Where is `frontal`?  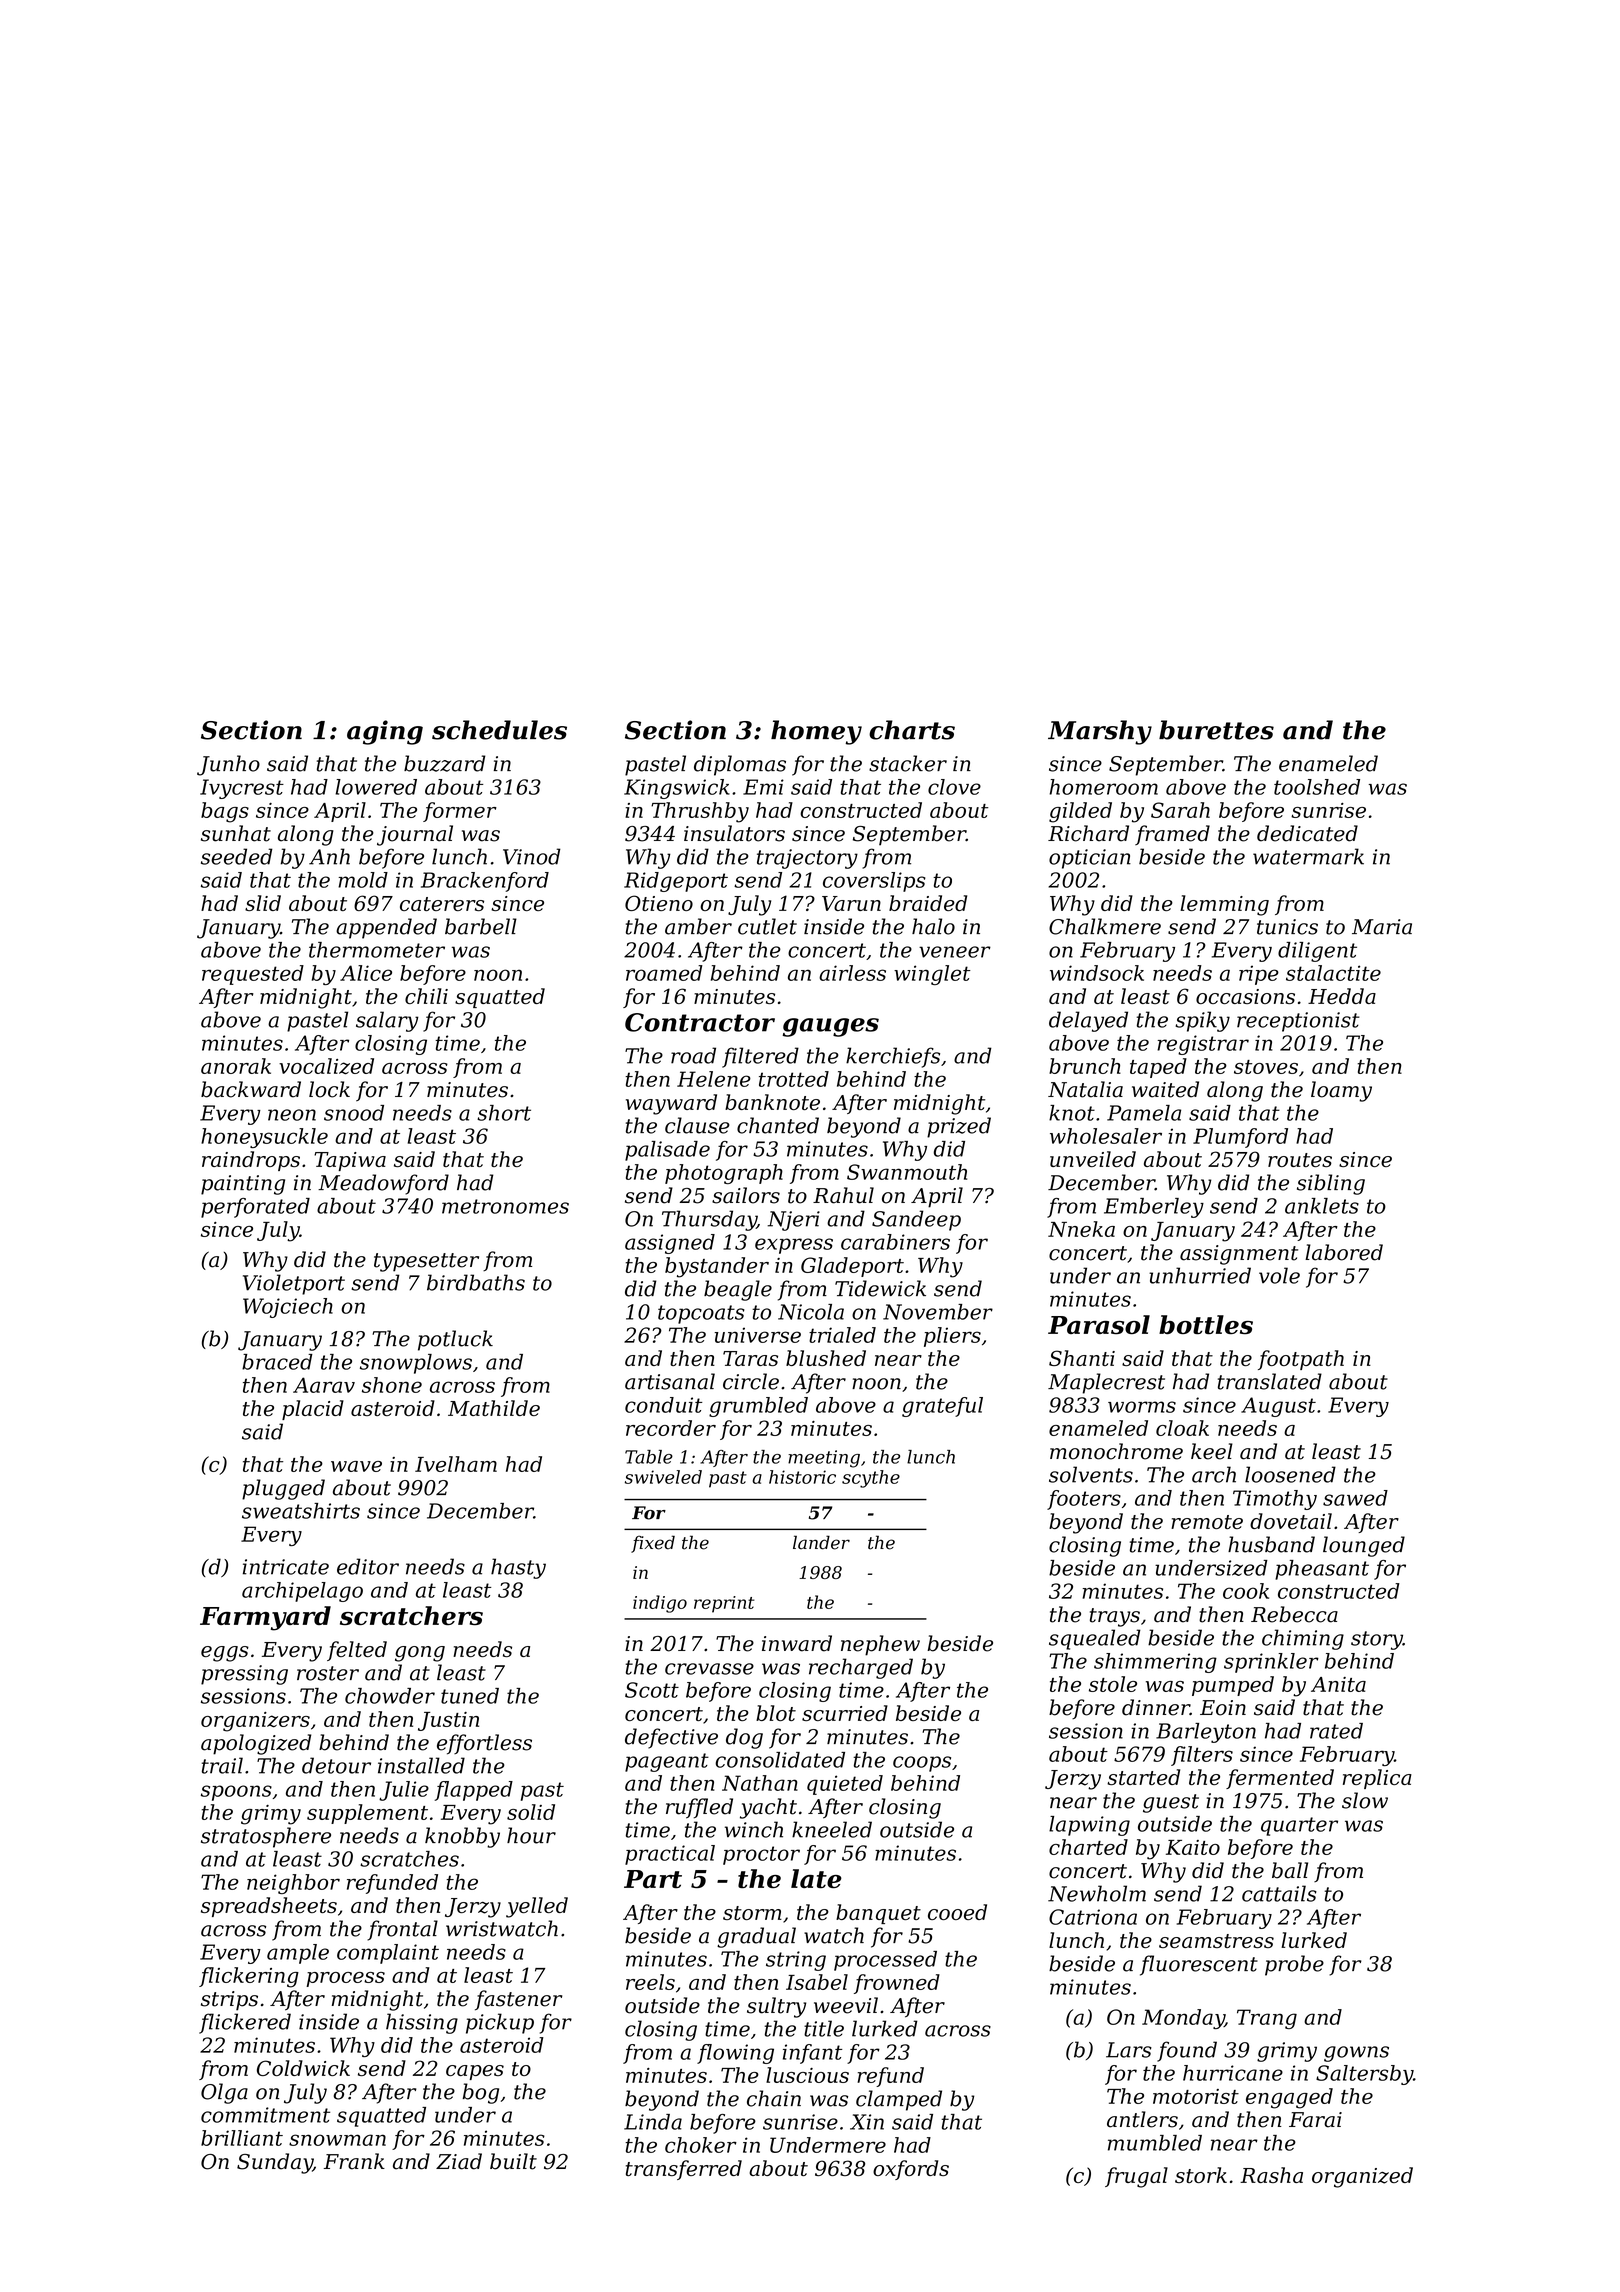 frontal is located at coordinates (402, 1930).
